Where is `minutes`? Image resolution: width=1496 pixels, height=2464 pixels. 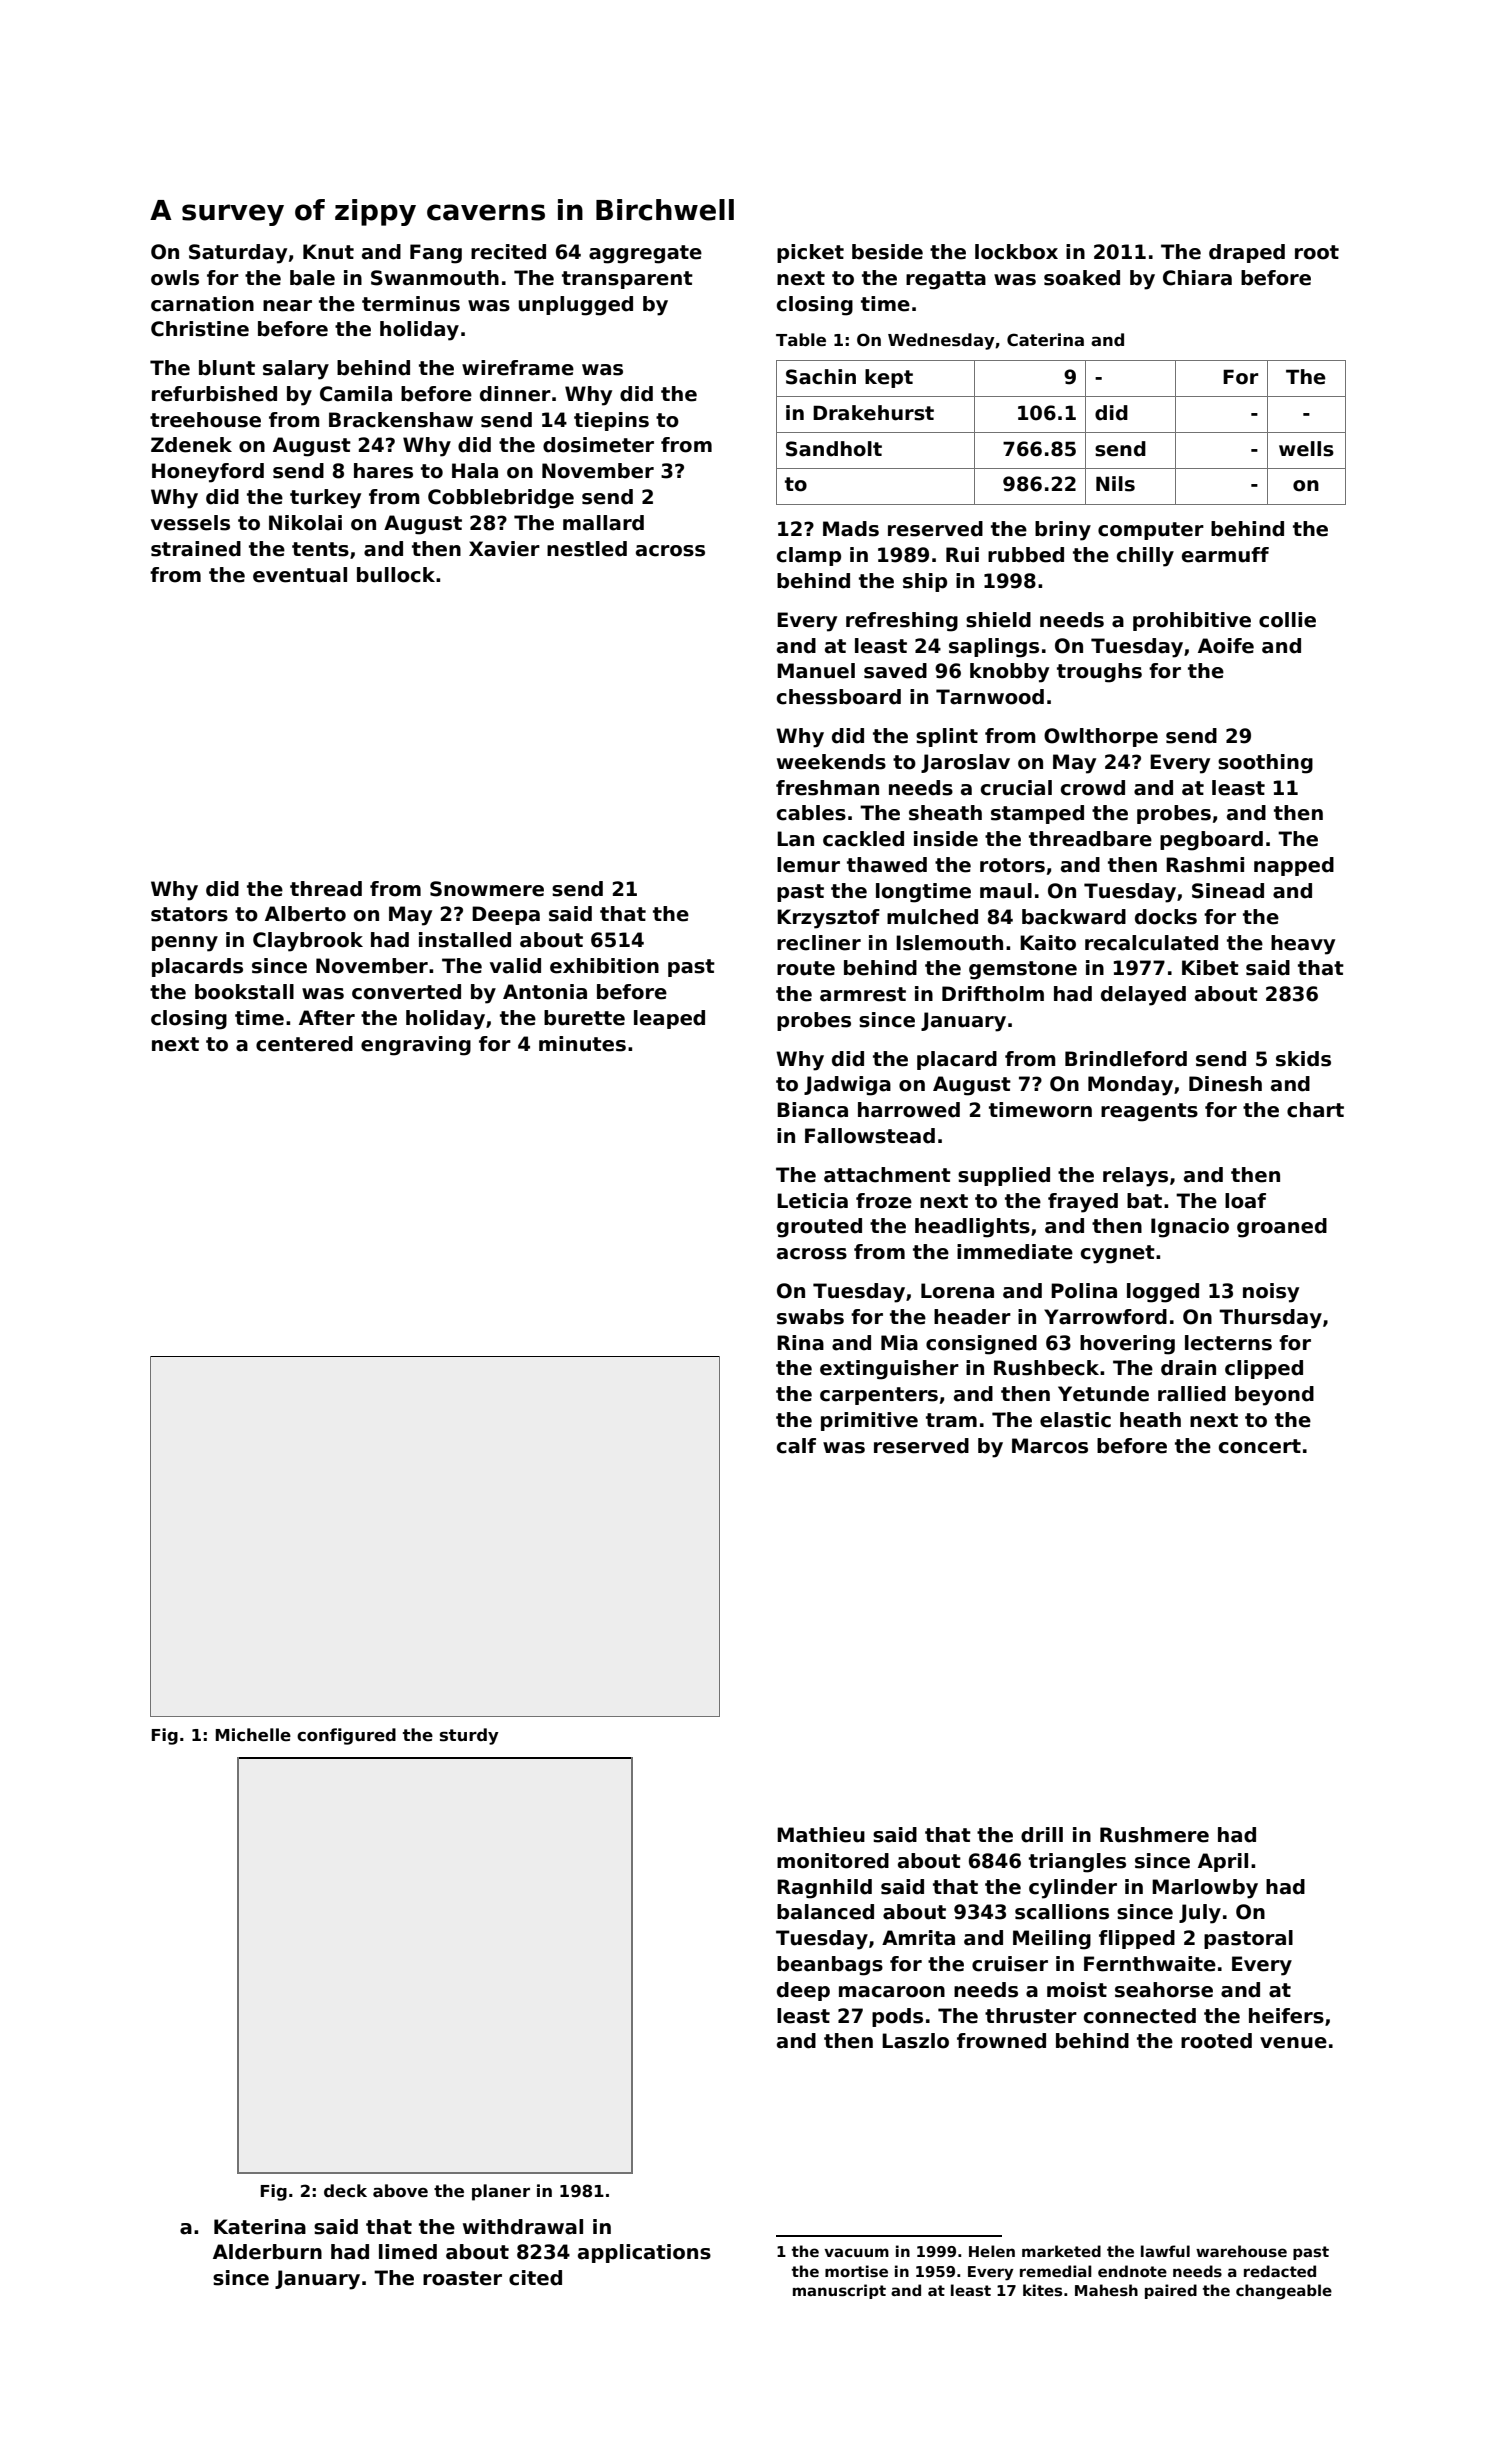 minutes is located at coordinates (582, 1044).
